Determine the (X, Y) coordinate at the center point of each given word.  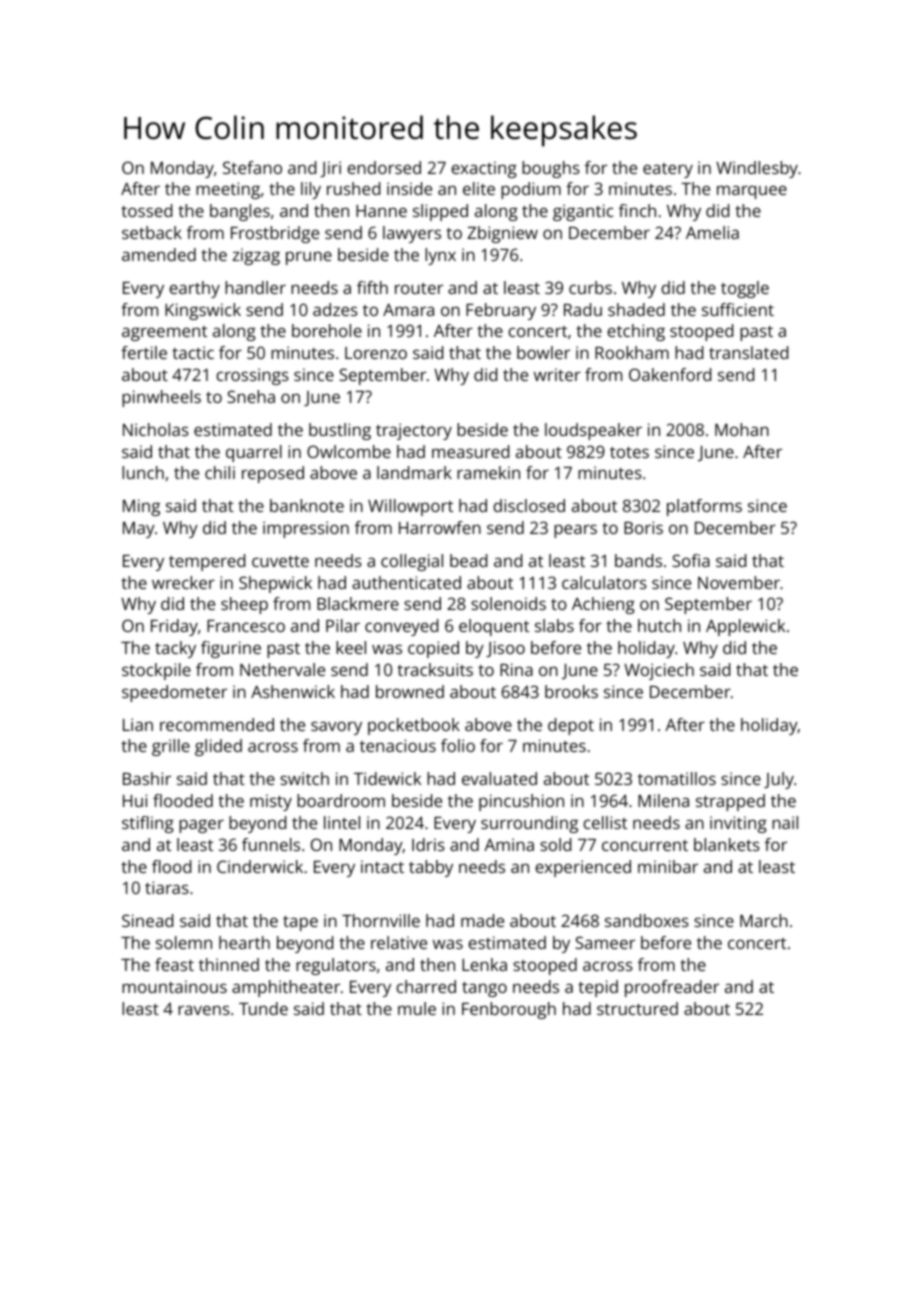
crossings (252, 376)
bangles (240, 212)
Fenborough (509, 1010)
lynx (440, 256)
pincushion (521, 802)
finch (637, 210)
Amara (408, 310)
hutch (659, 625)
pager (201, 826)
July (779, 780)
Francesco (246, 626)
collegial (412, 562)
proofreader (672, 988)
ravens (204, 1010)
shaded (636, 309)
